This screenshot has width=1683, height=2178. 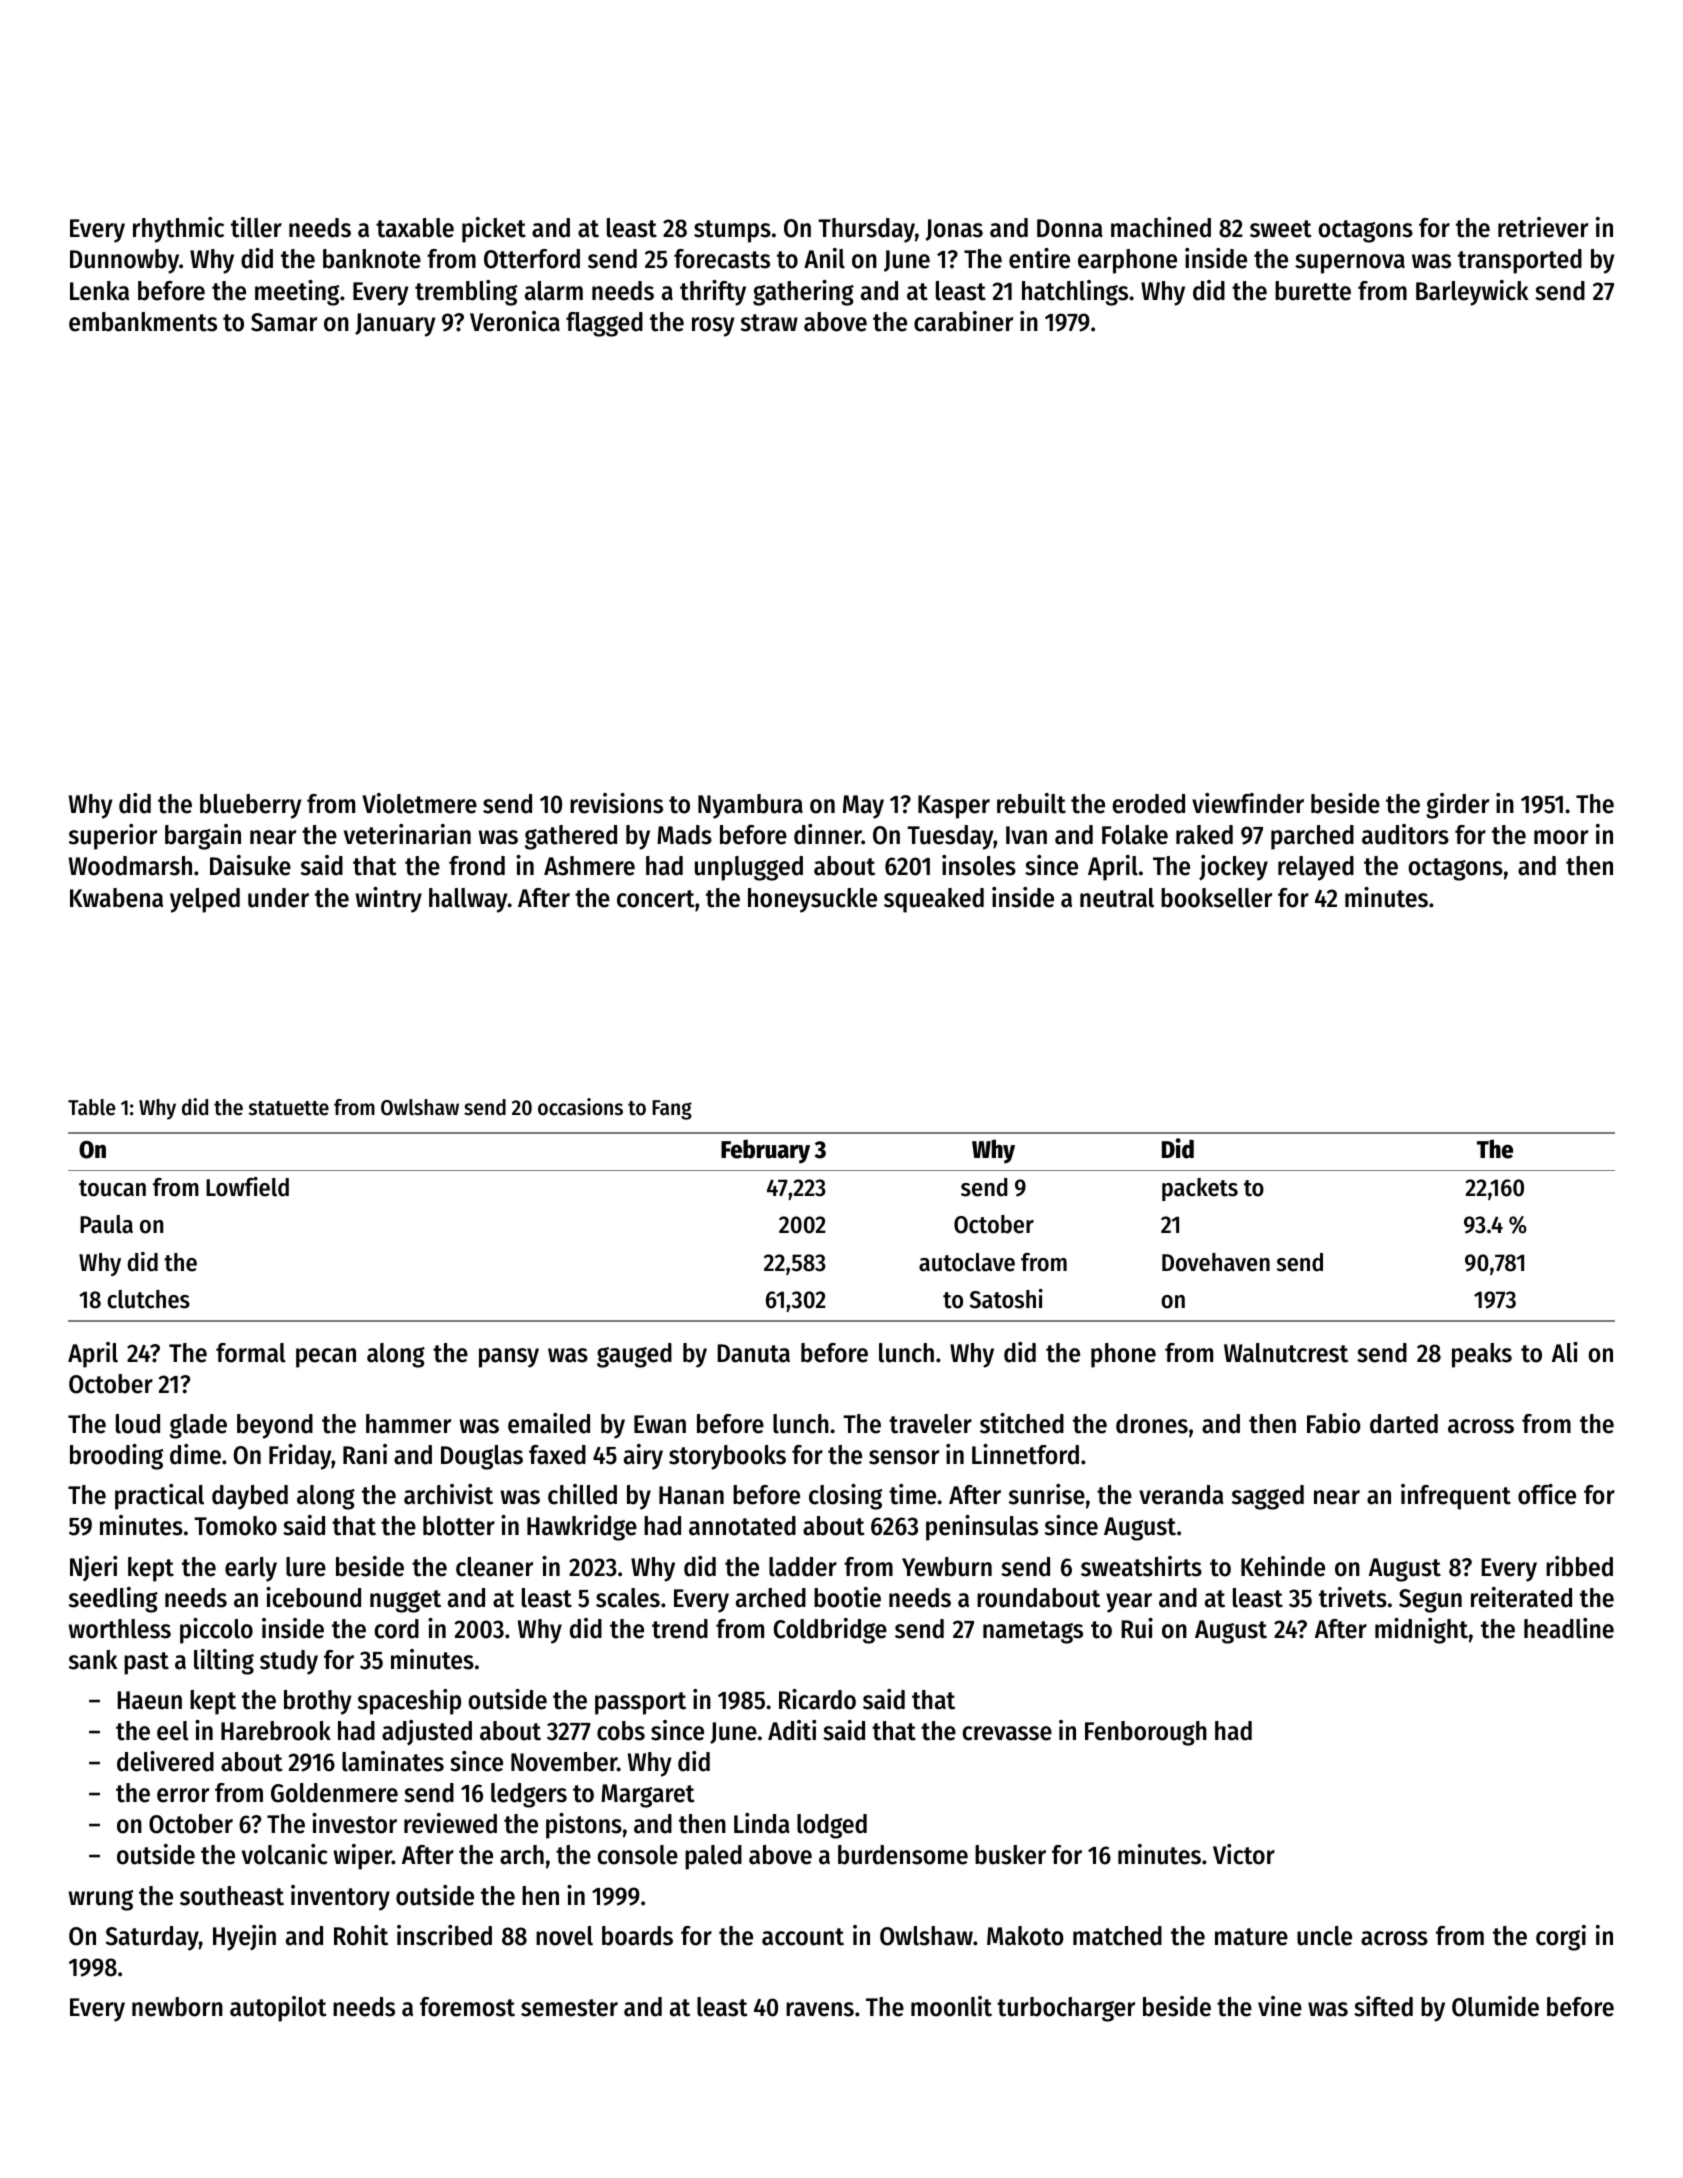 What do you see at coordinates (604, 324) in the screenshot?
I see `flagged` at bounding box center [604, 324].
